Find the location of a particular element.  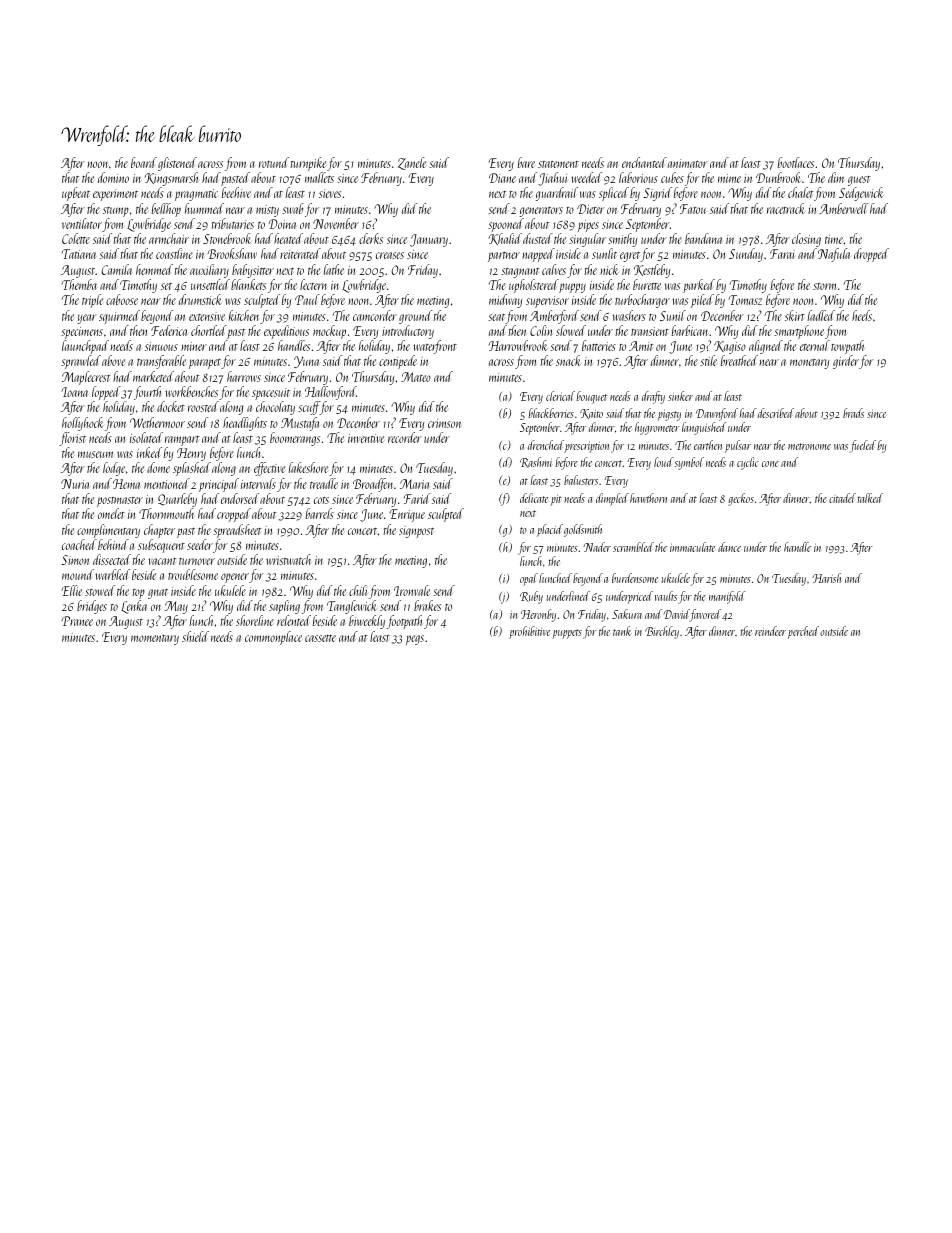

chortled is located at coordinates (209, 330).
